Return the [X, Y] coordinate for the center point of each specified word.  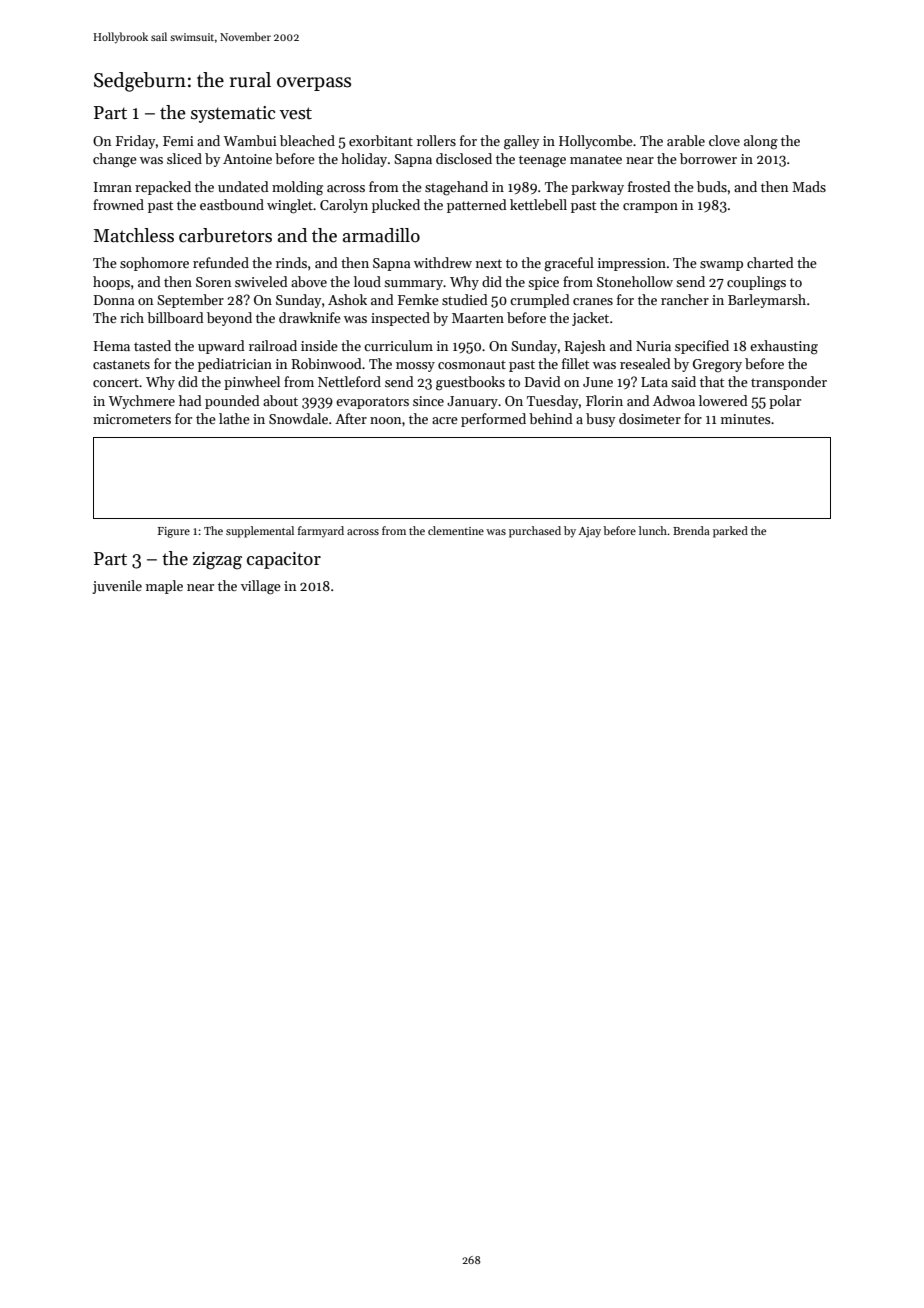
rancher [685, 299]
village [261, 587]
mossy [415, 367]
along [761, 142]
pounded [232, 402]
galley [521, 142]
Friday [135, 142]
